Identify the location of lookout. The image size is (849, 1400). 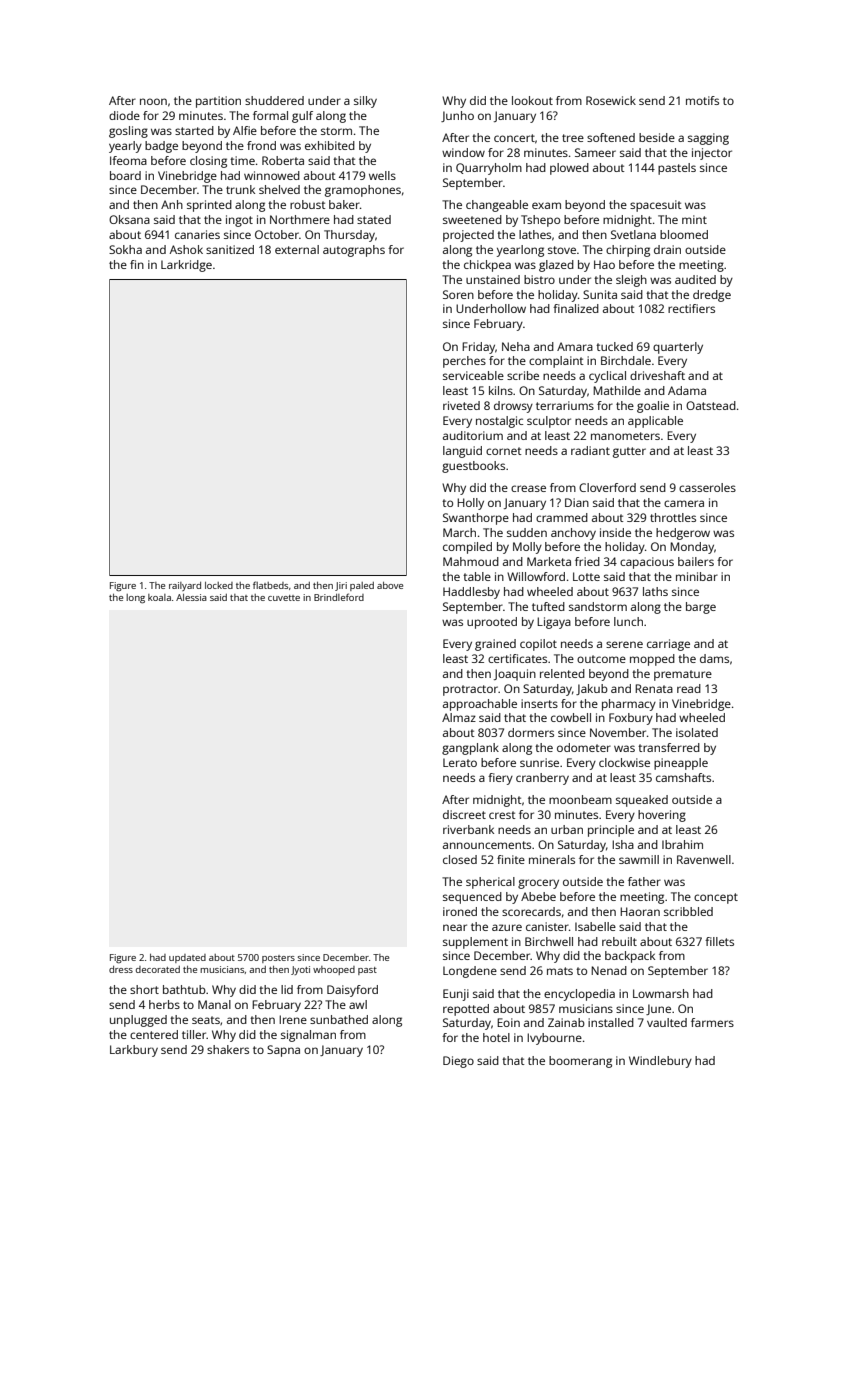
(532, 100).
